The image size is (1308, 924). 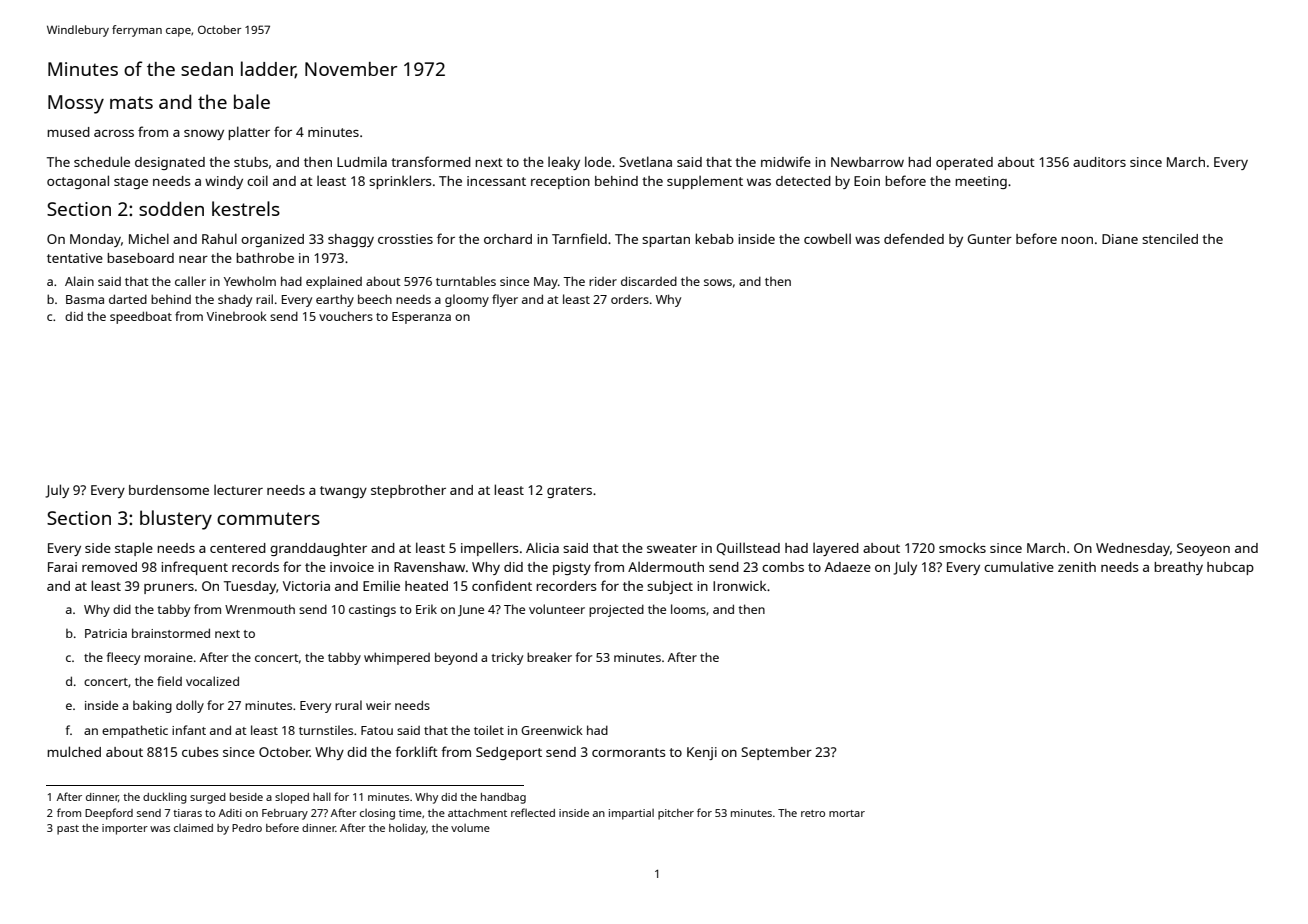 I want to click on May, so click(x=546, y=283).
